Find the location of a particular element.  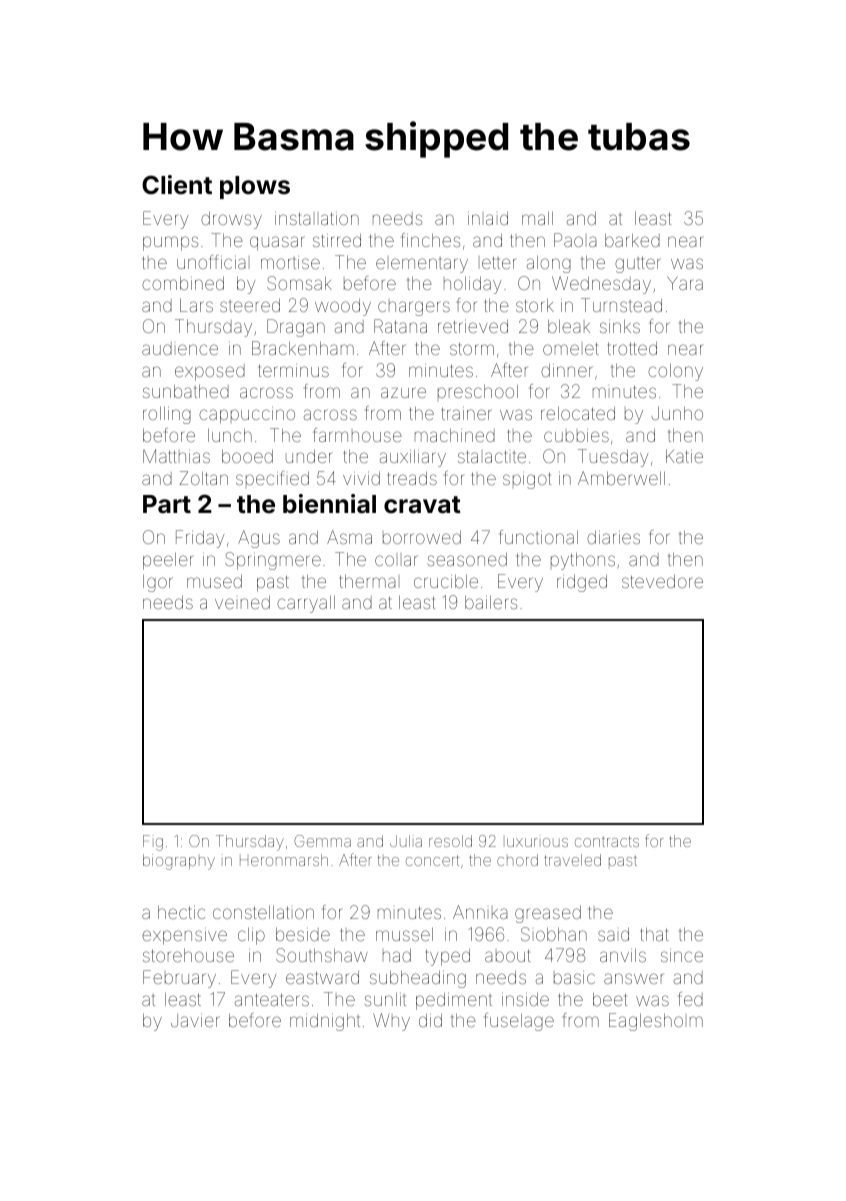

contracts is located at coordinates (607, 841).
